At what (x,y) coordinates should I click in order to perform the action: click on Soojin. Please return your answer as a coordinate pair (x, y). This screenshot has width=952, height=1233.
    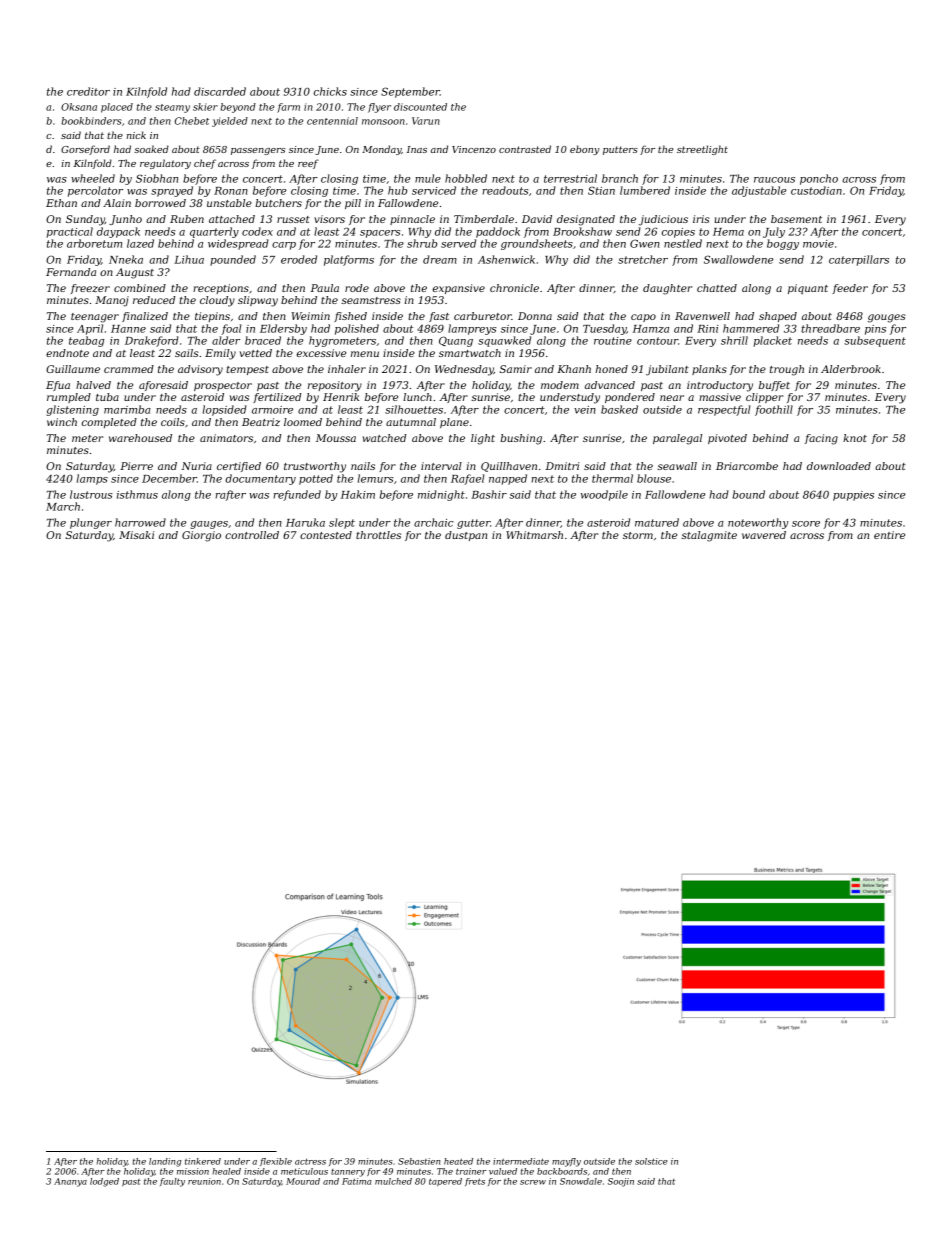
    Looking at the image, I should click on (621, 1182).
